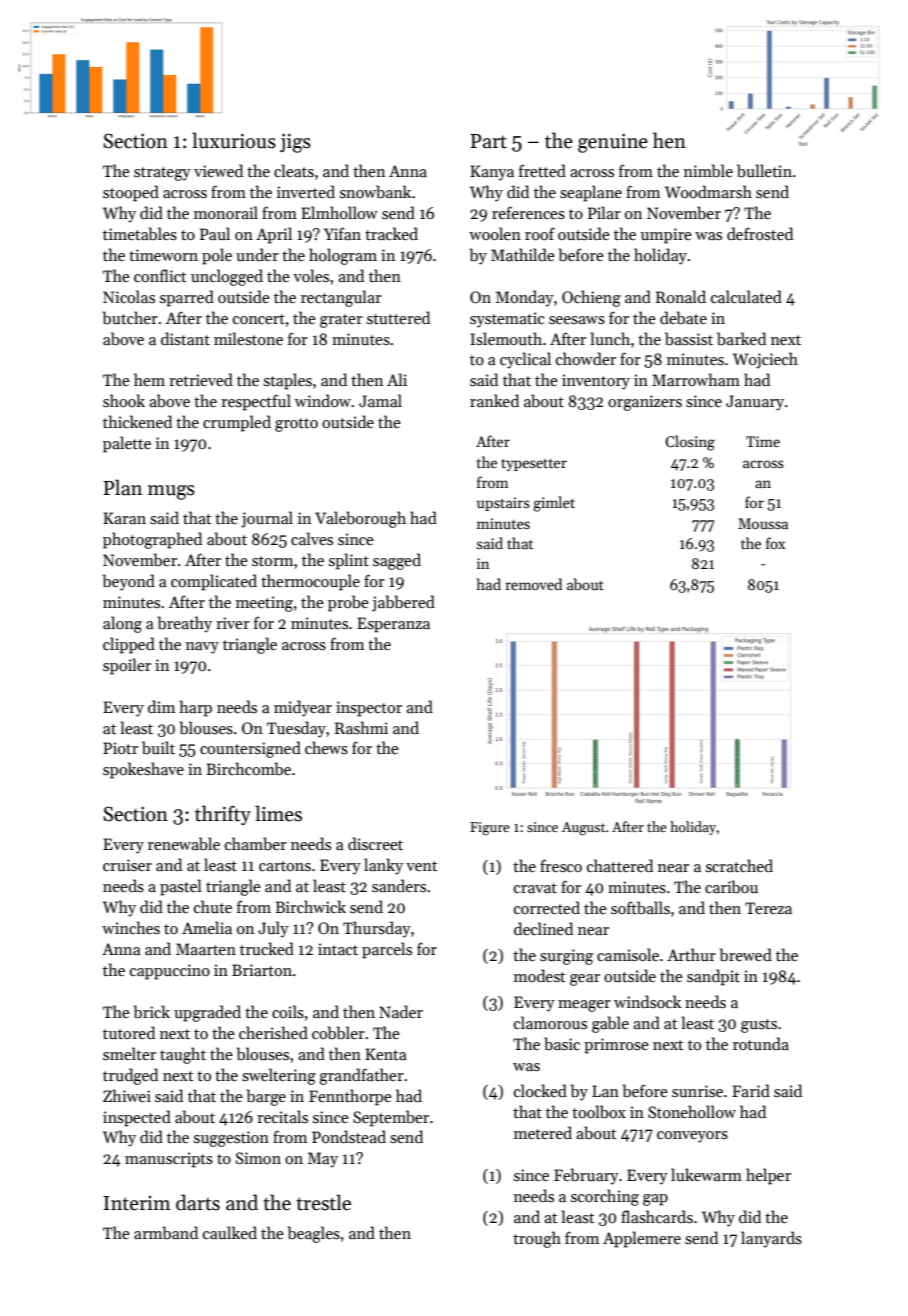  What do you see at coordinates (739, 865) in the page?
I see `scratched` at bounding box center [739, 865].
